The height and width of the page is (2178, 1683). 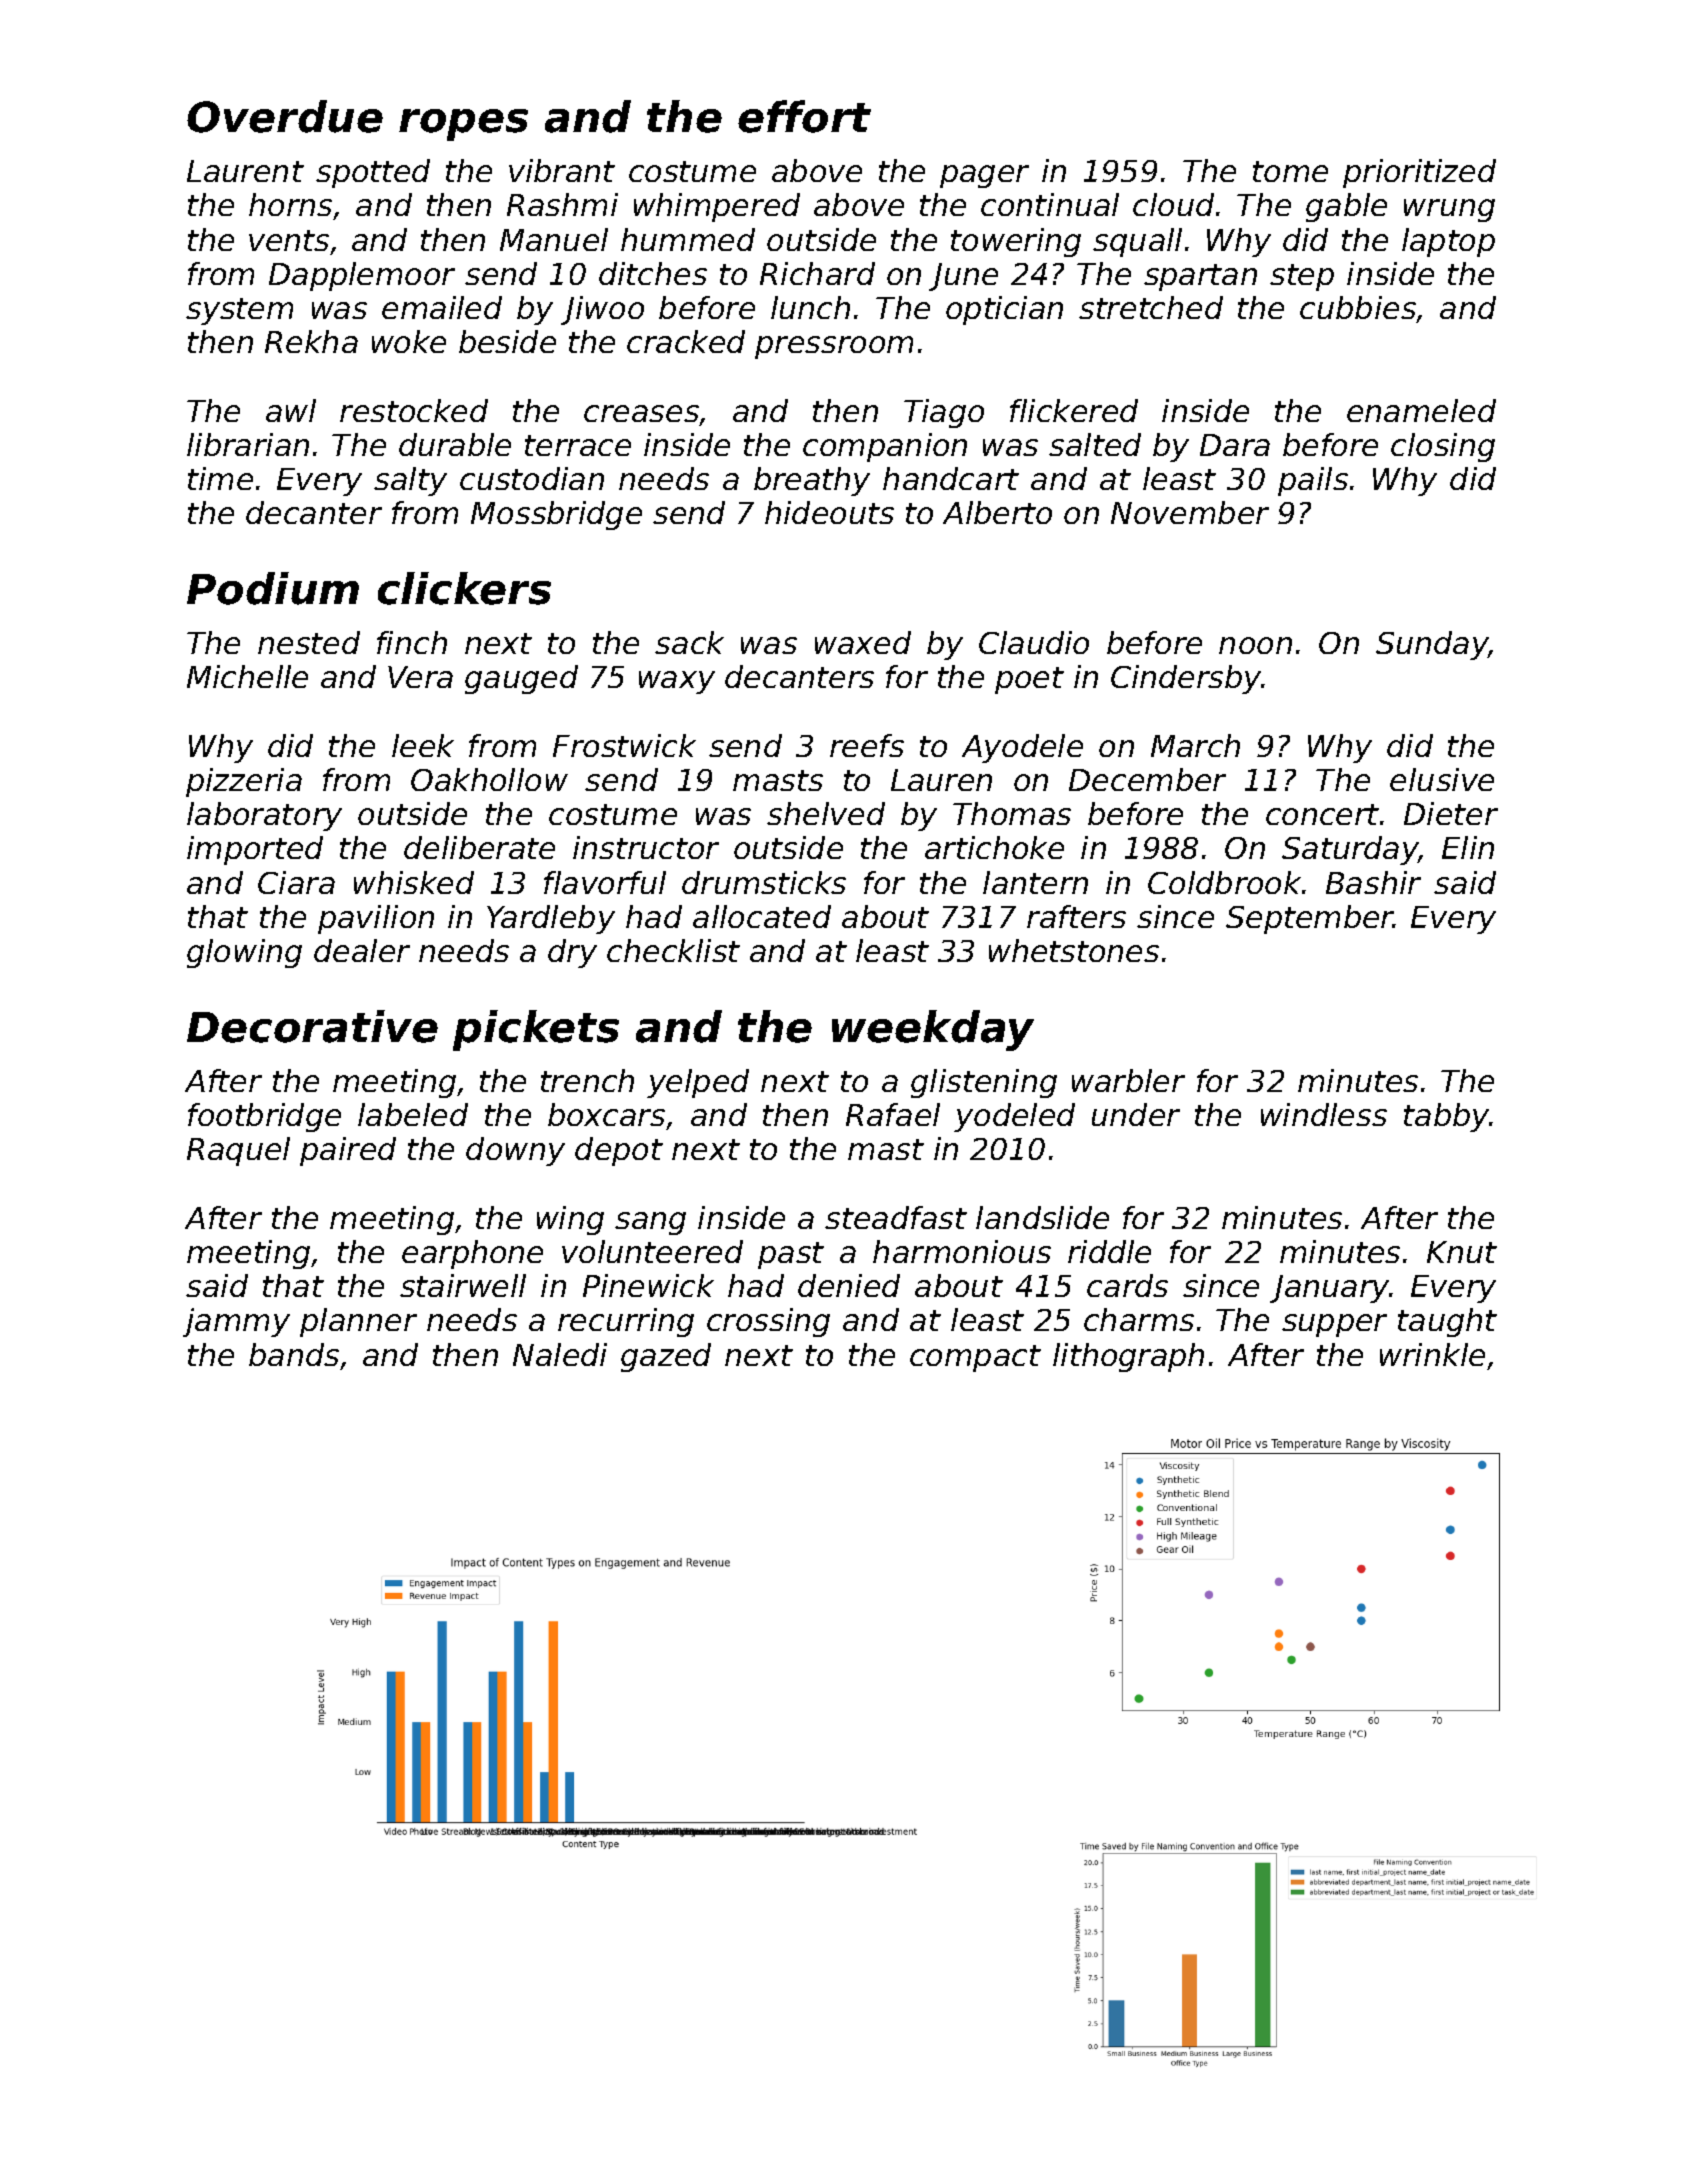 I want to click on Decorative, so click(x=312, y=1026).
